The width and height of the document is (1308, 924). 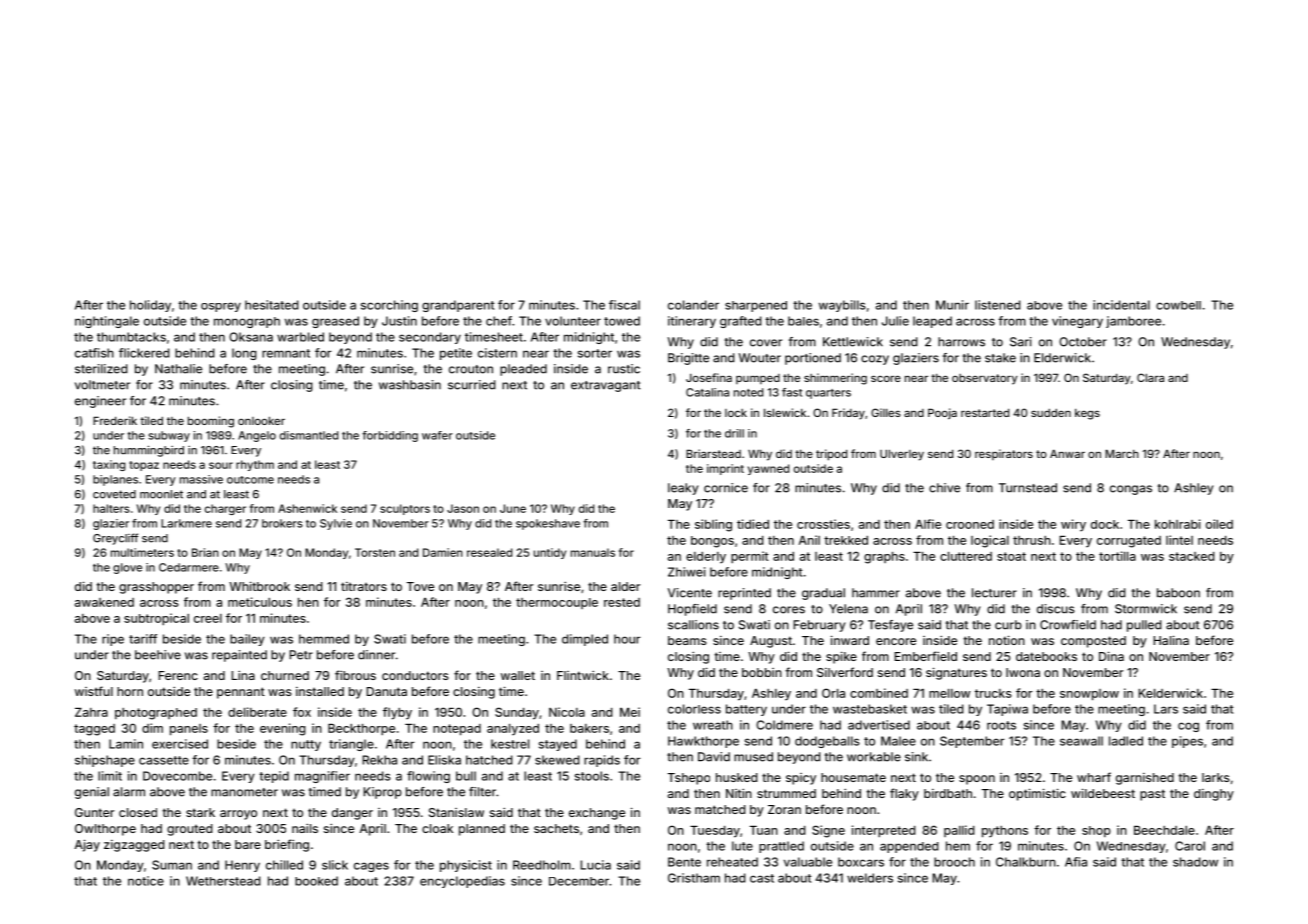 What do you see at coordinates (694, 878) in the document?
I see `Gristham` at bounding box center [694, 878].
